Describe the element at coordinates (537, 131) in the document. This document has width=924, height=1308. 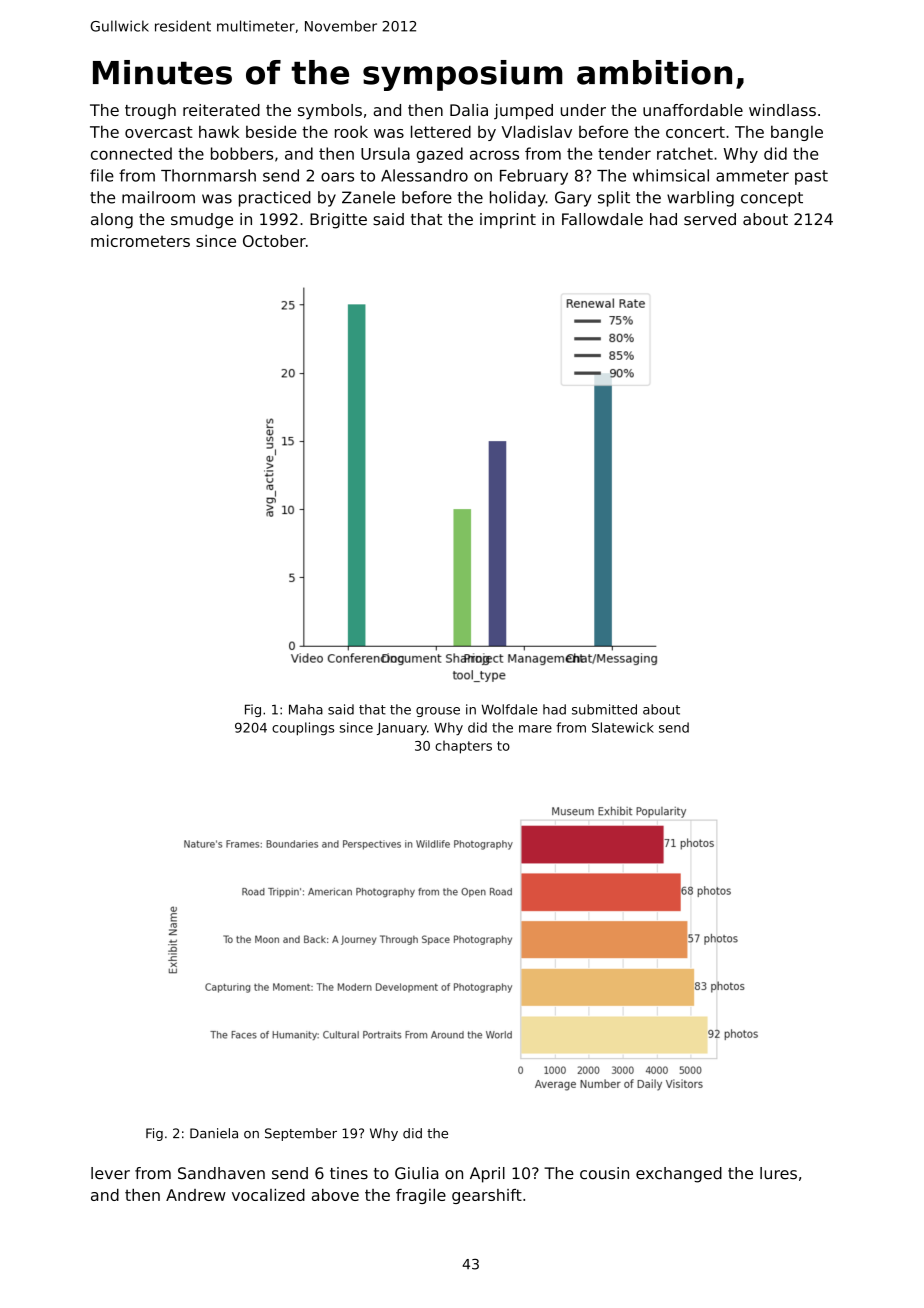
I see `Vladislav` at that location.
